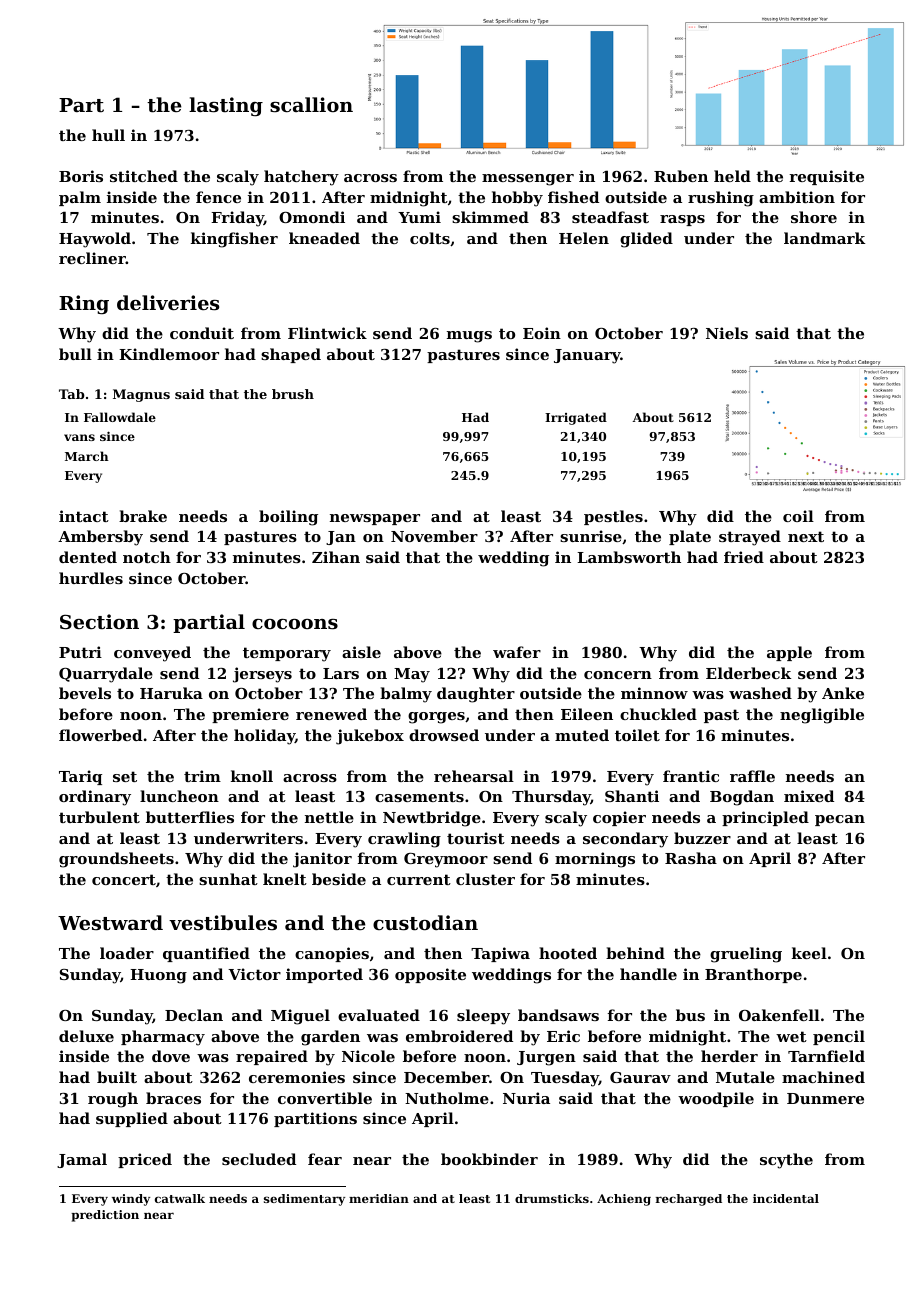 The image size is (924, 1308). What do you see at coordinates (259, 1159) in the screenshot?
I see `secluded` at bounding box center [259, 1159].
